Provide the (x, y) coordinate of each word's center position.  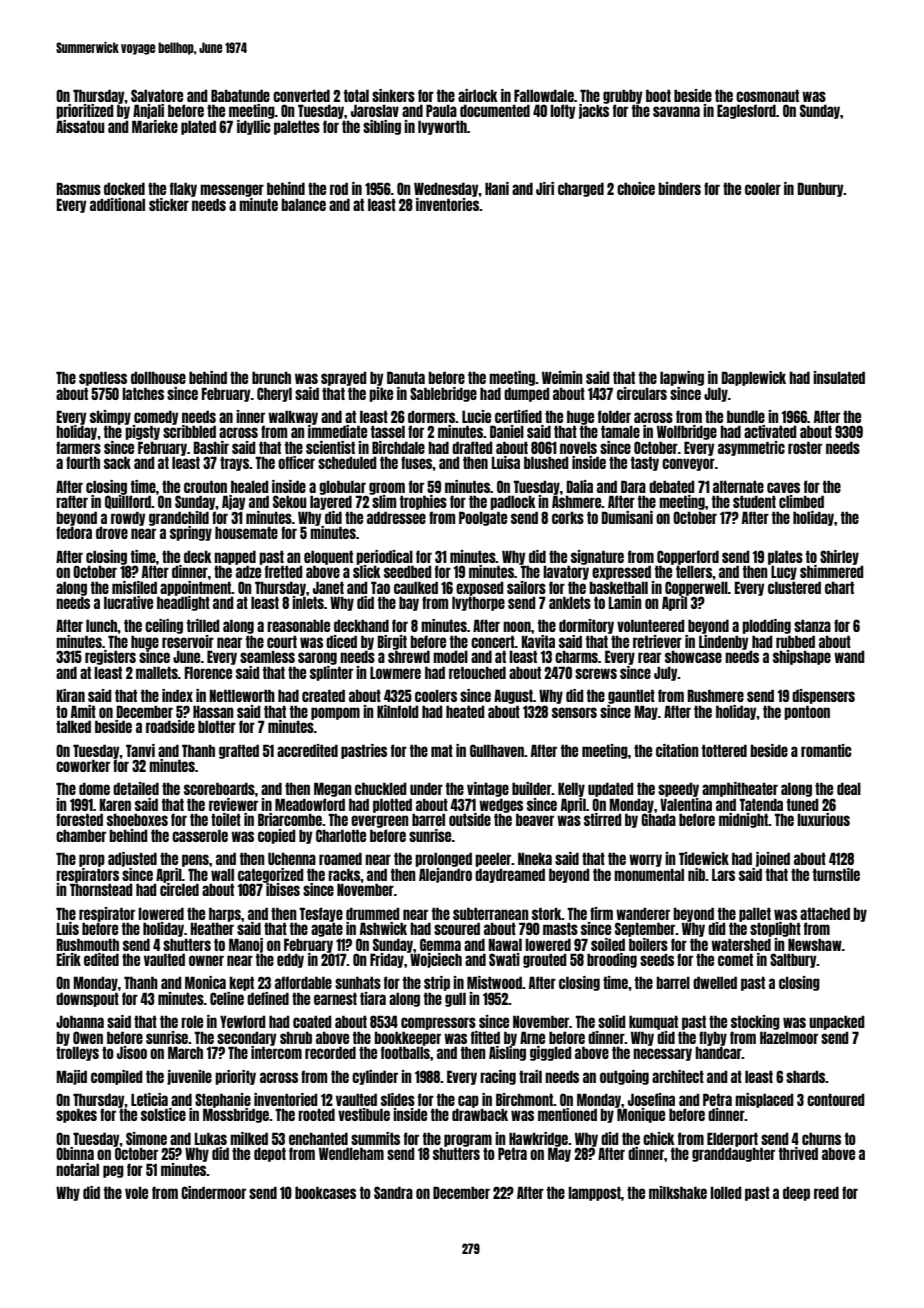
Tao (380, 587)
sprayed (344, 378)
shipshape (802, 657)
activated (770, 431)
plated (198, 127)
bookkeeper (407, 1038)
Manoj (246, 945)
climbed (801, 501)
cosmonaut (767, 95)
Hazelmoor (789, 1037)
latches (143, 393)
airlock (478, 95)
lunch (102, 625)
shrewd (409, 657)
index (177, 695)
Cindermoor (213, 1192)
